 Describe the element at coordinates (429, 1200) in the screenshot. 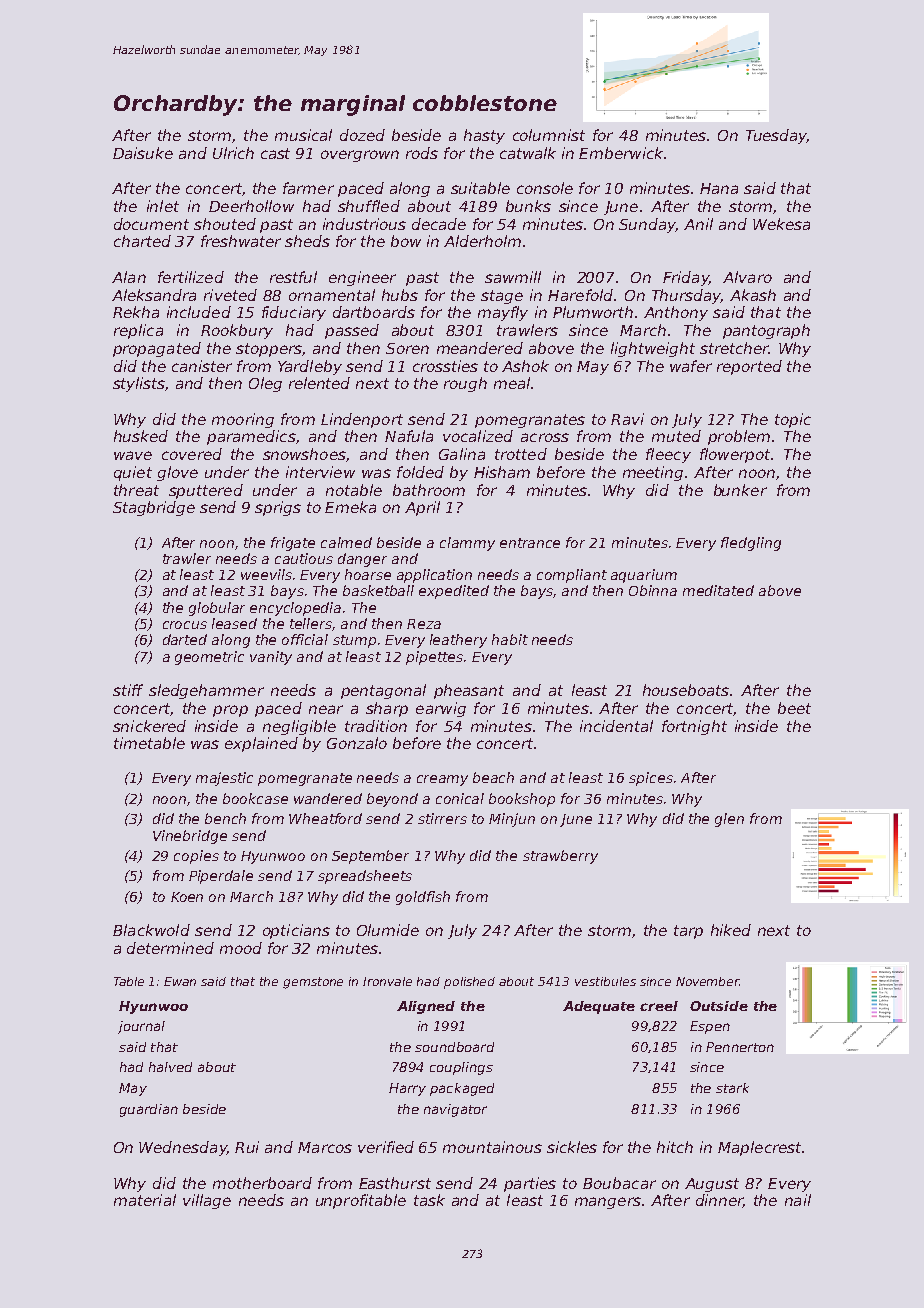

I see `task` at that location.
